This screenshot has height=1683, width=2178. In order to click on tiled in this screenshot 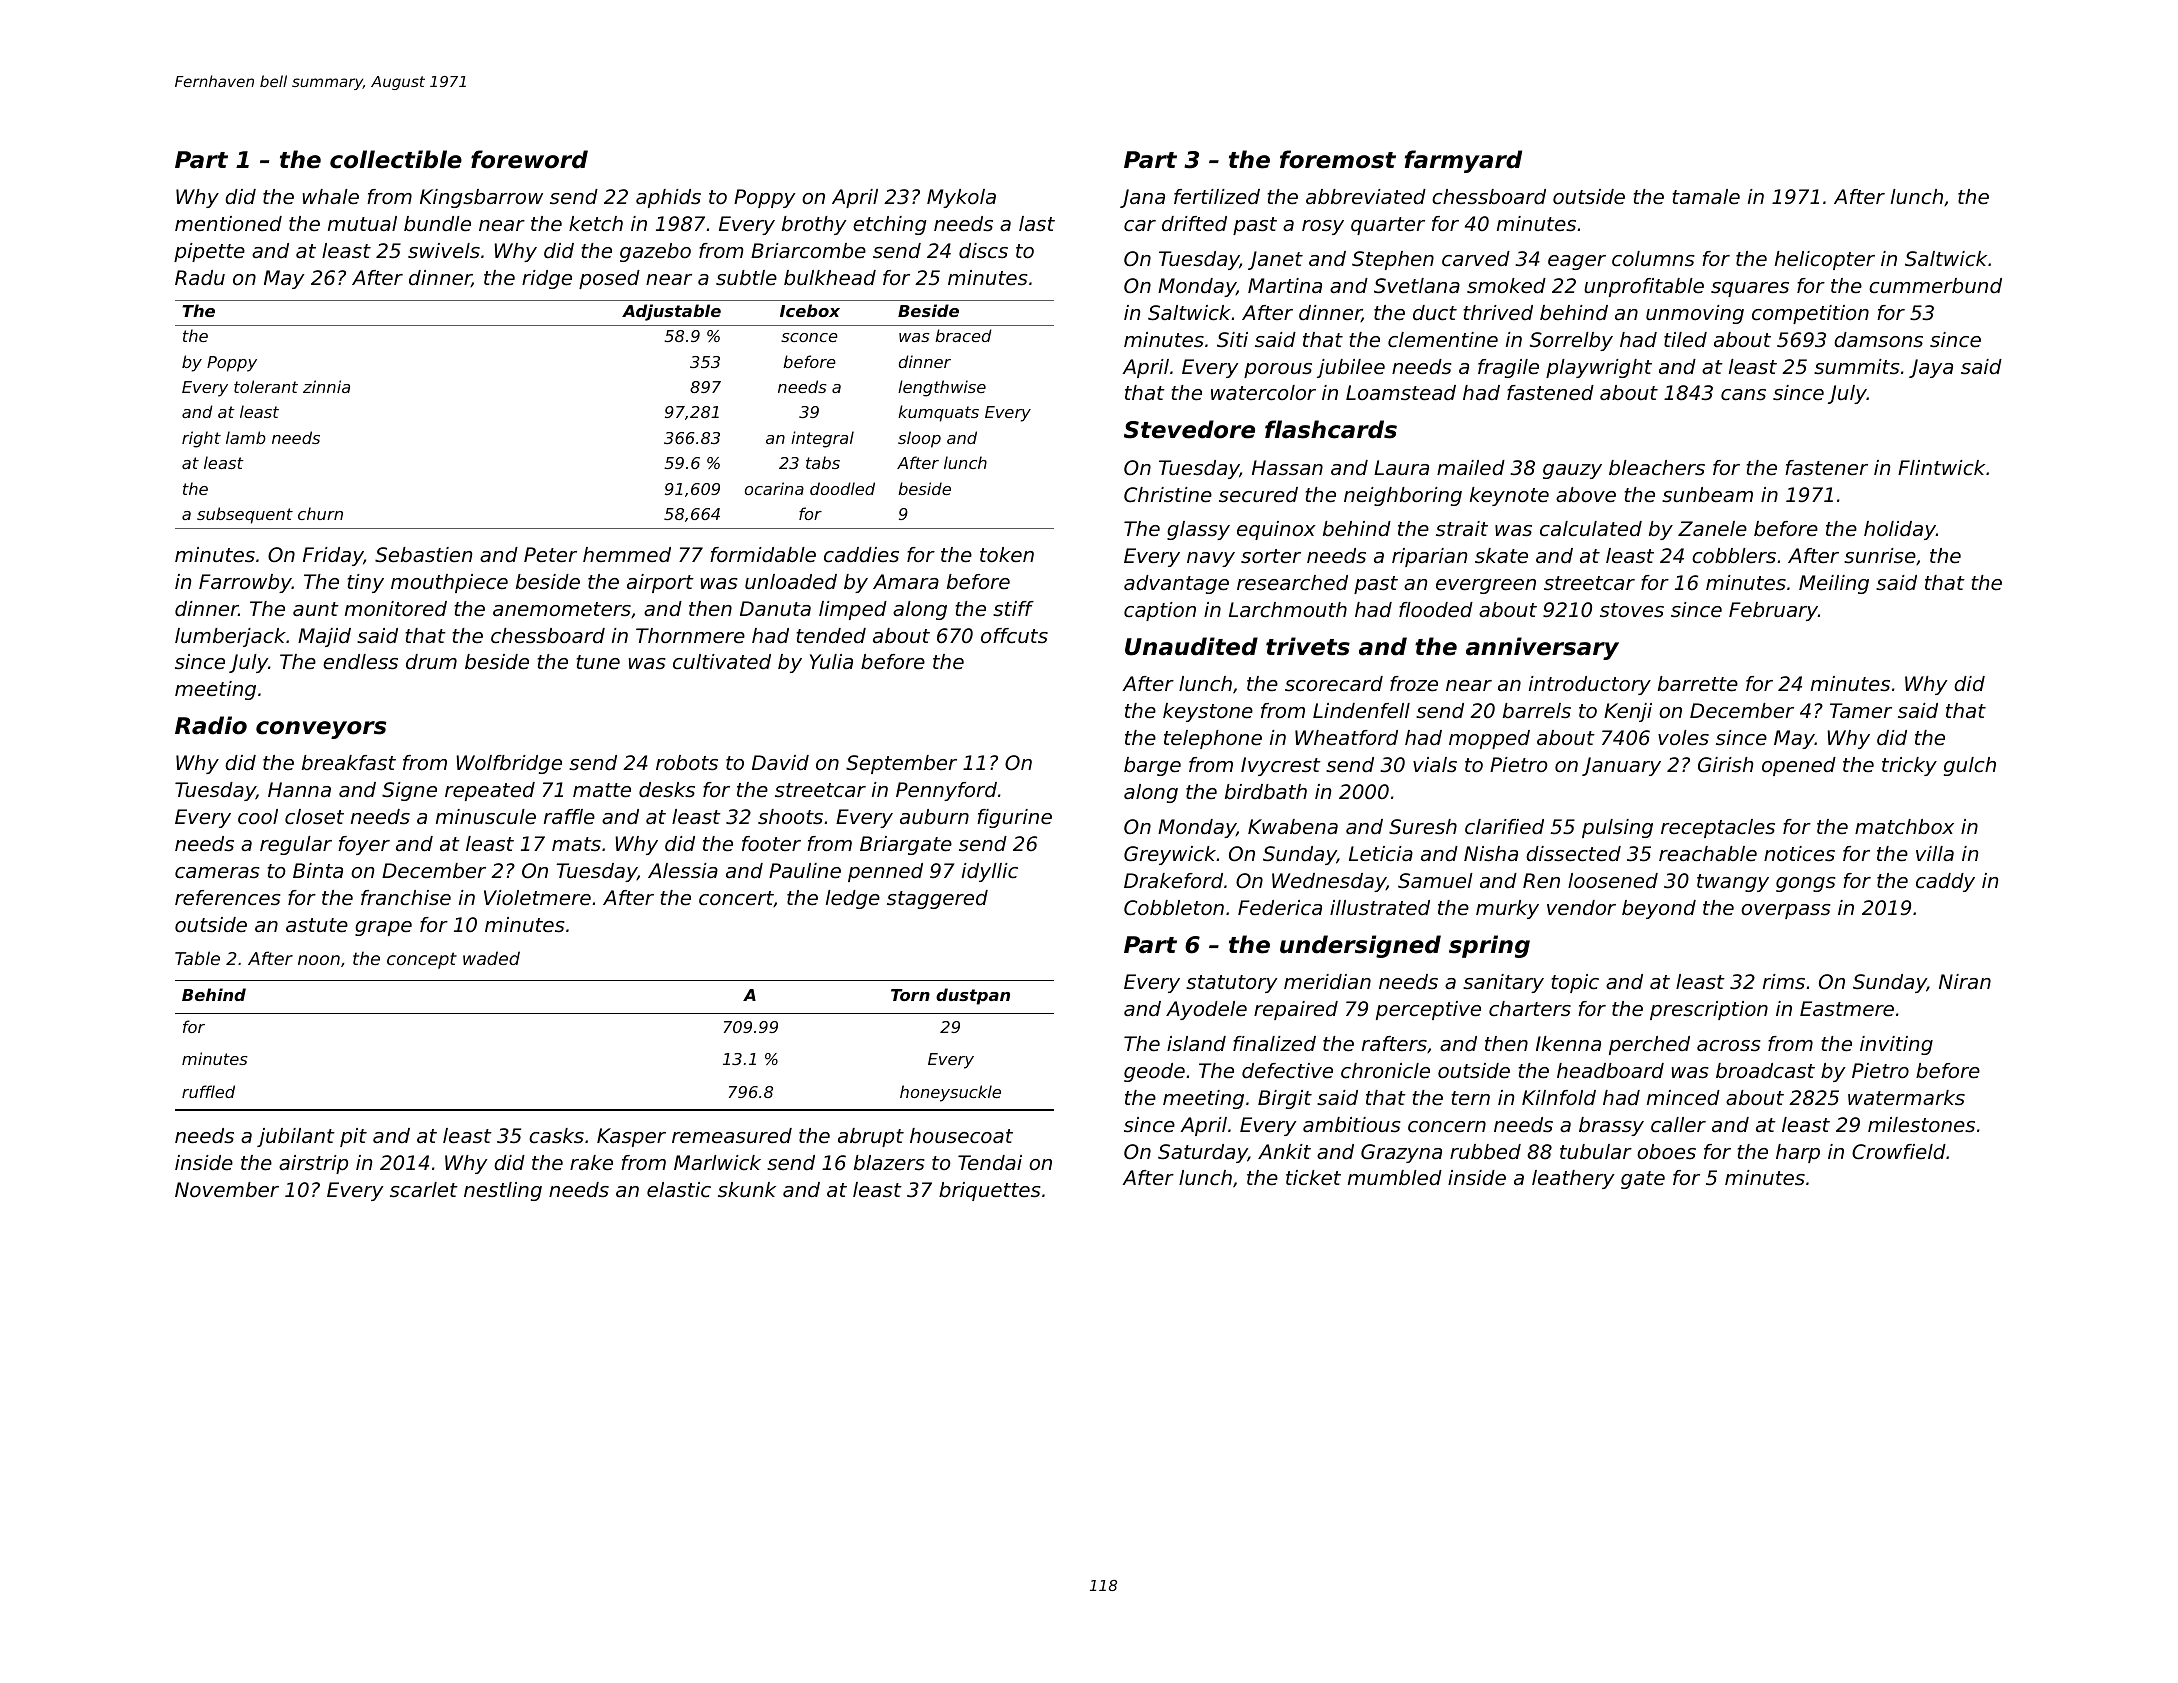, I will do `click(1685, 340)`.
